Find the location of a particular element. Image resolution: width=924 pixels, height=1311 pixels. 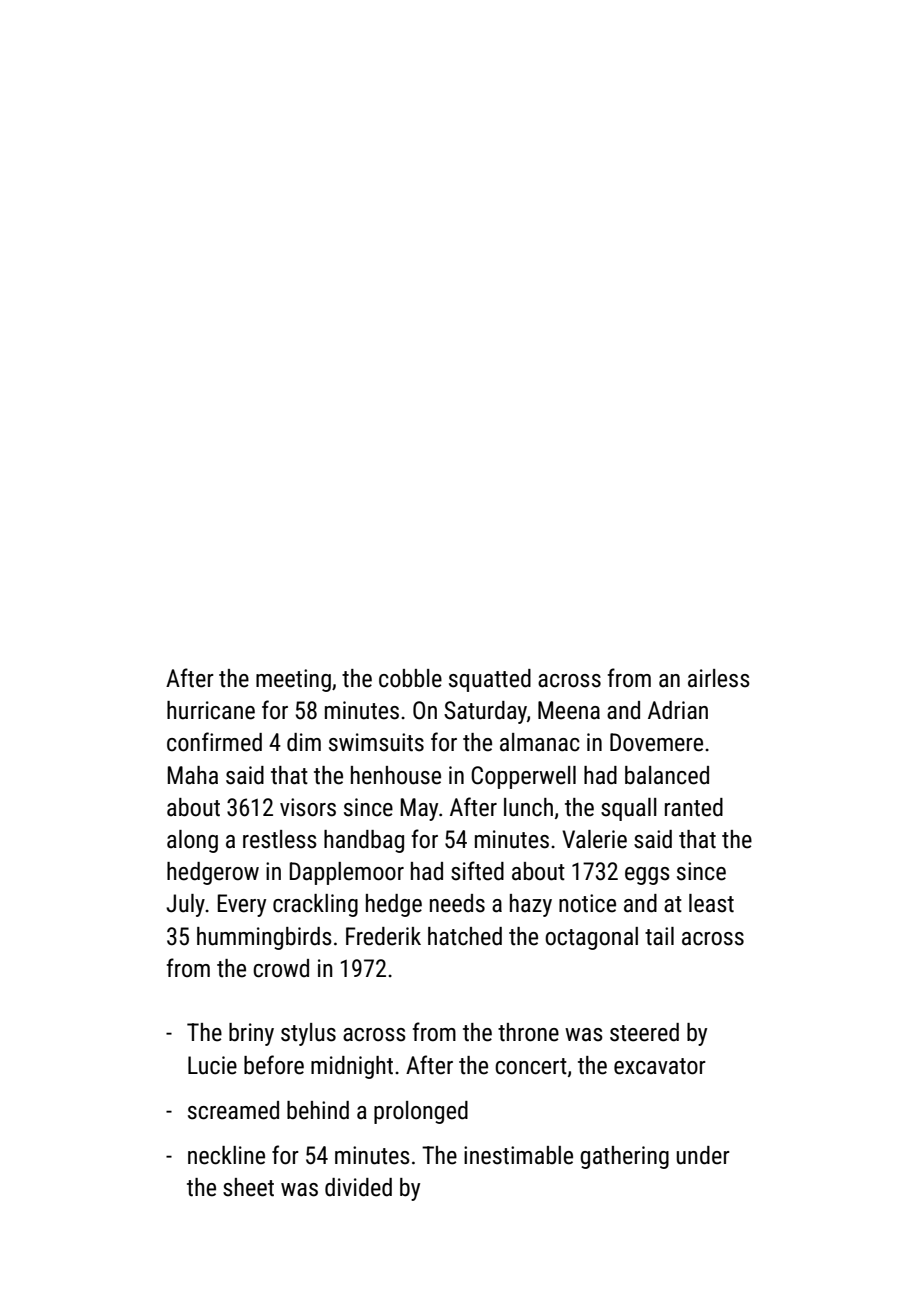

Every is located at coordinates (242, 905).
